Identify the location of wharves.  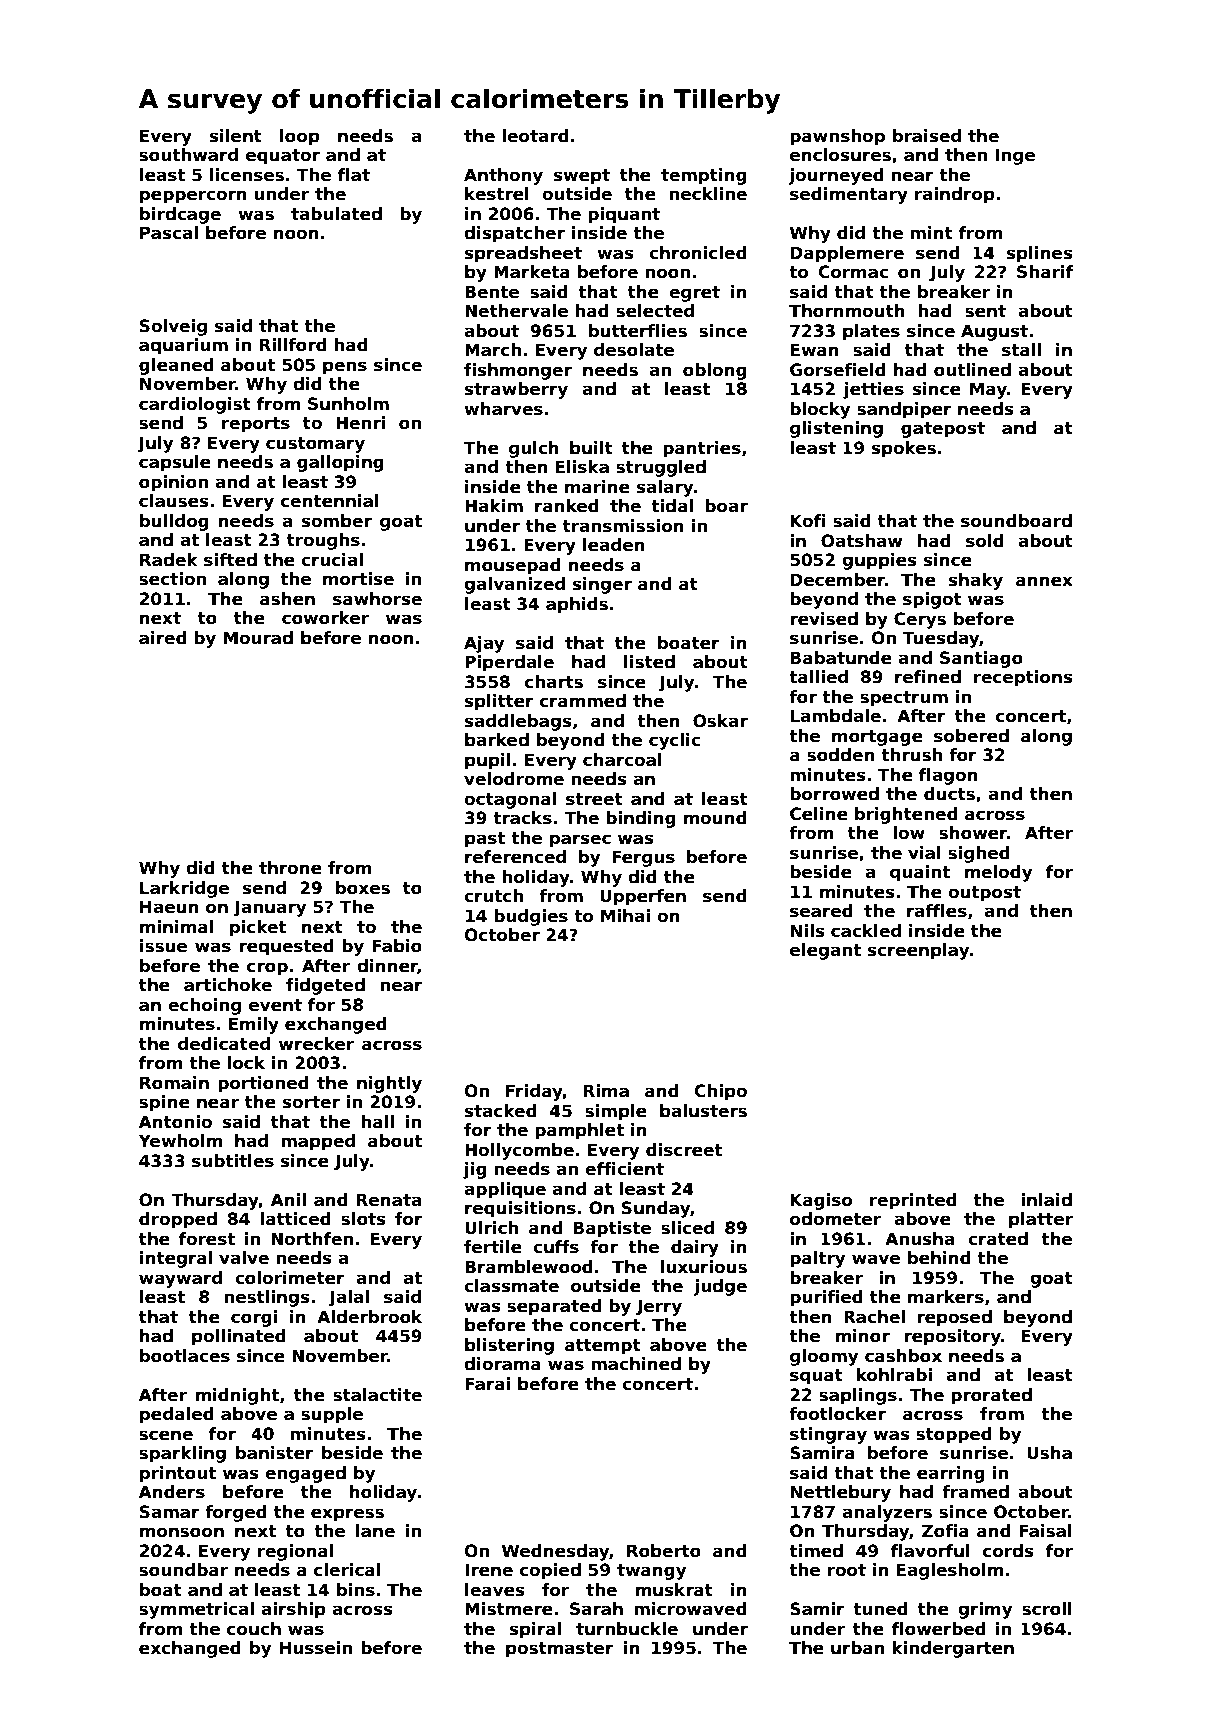
(503, 409).
